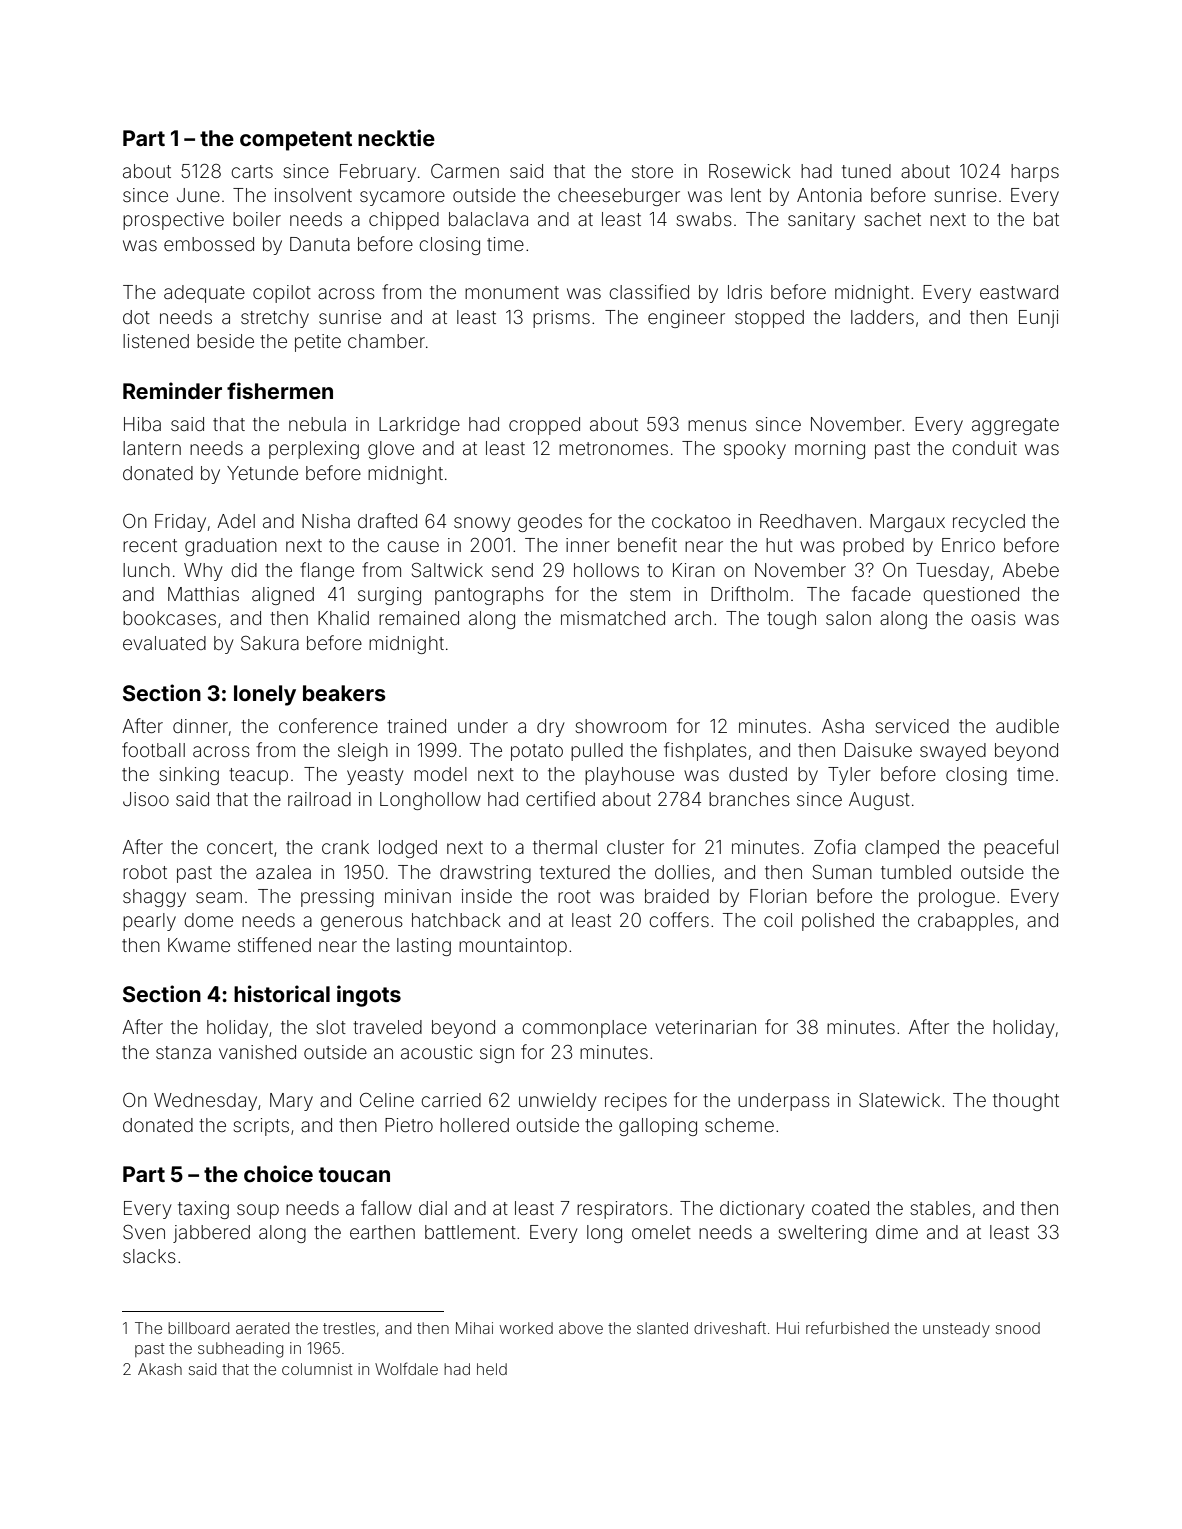  What do you see at coordinates (847, 1327) in the document?
I see `refurbished` at bounding box center [847, 1327].
